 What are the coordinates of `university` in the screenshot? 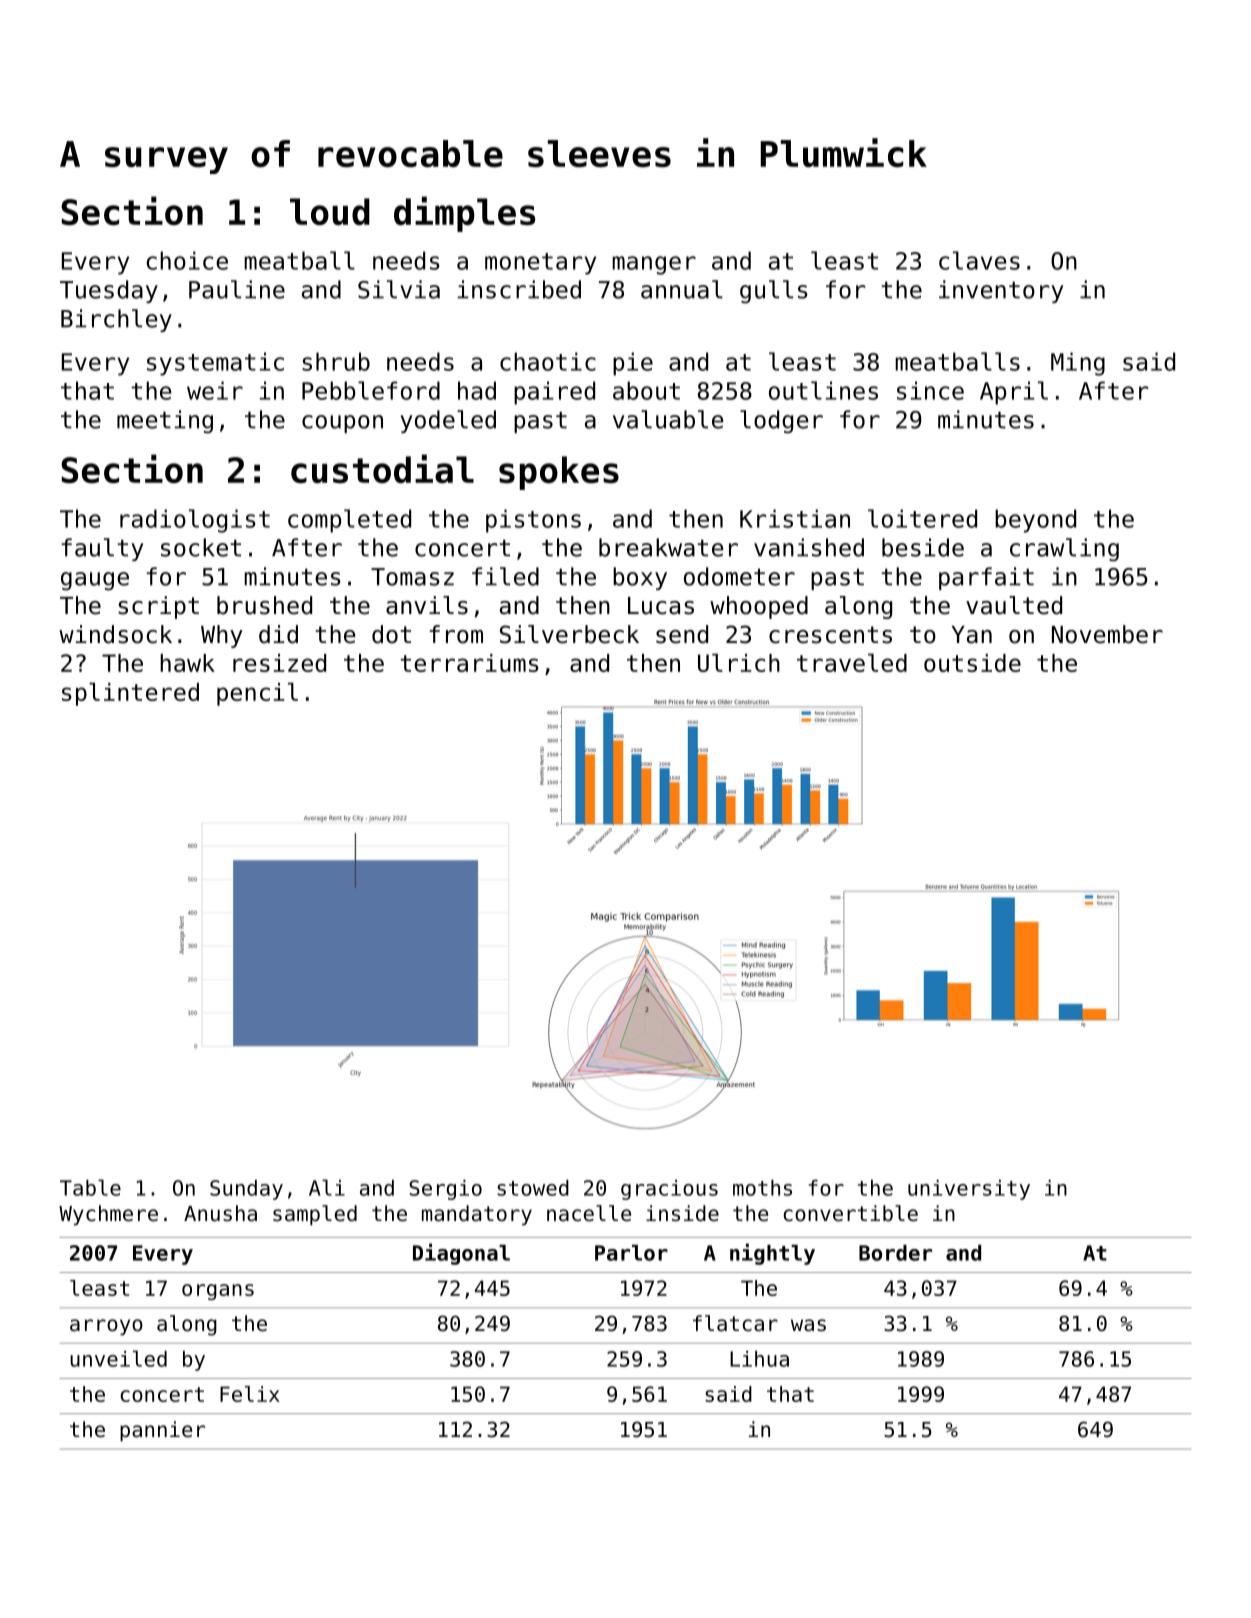 It's located at (969, 1190).
